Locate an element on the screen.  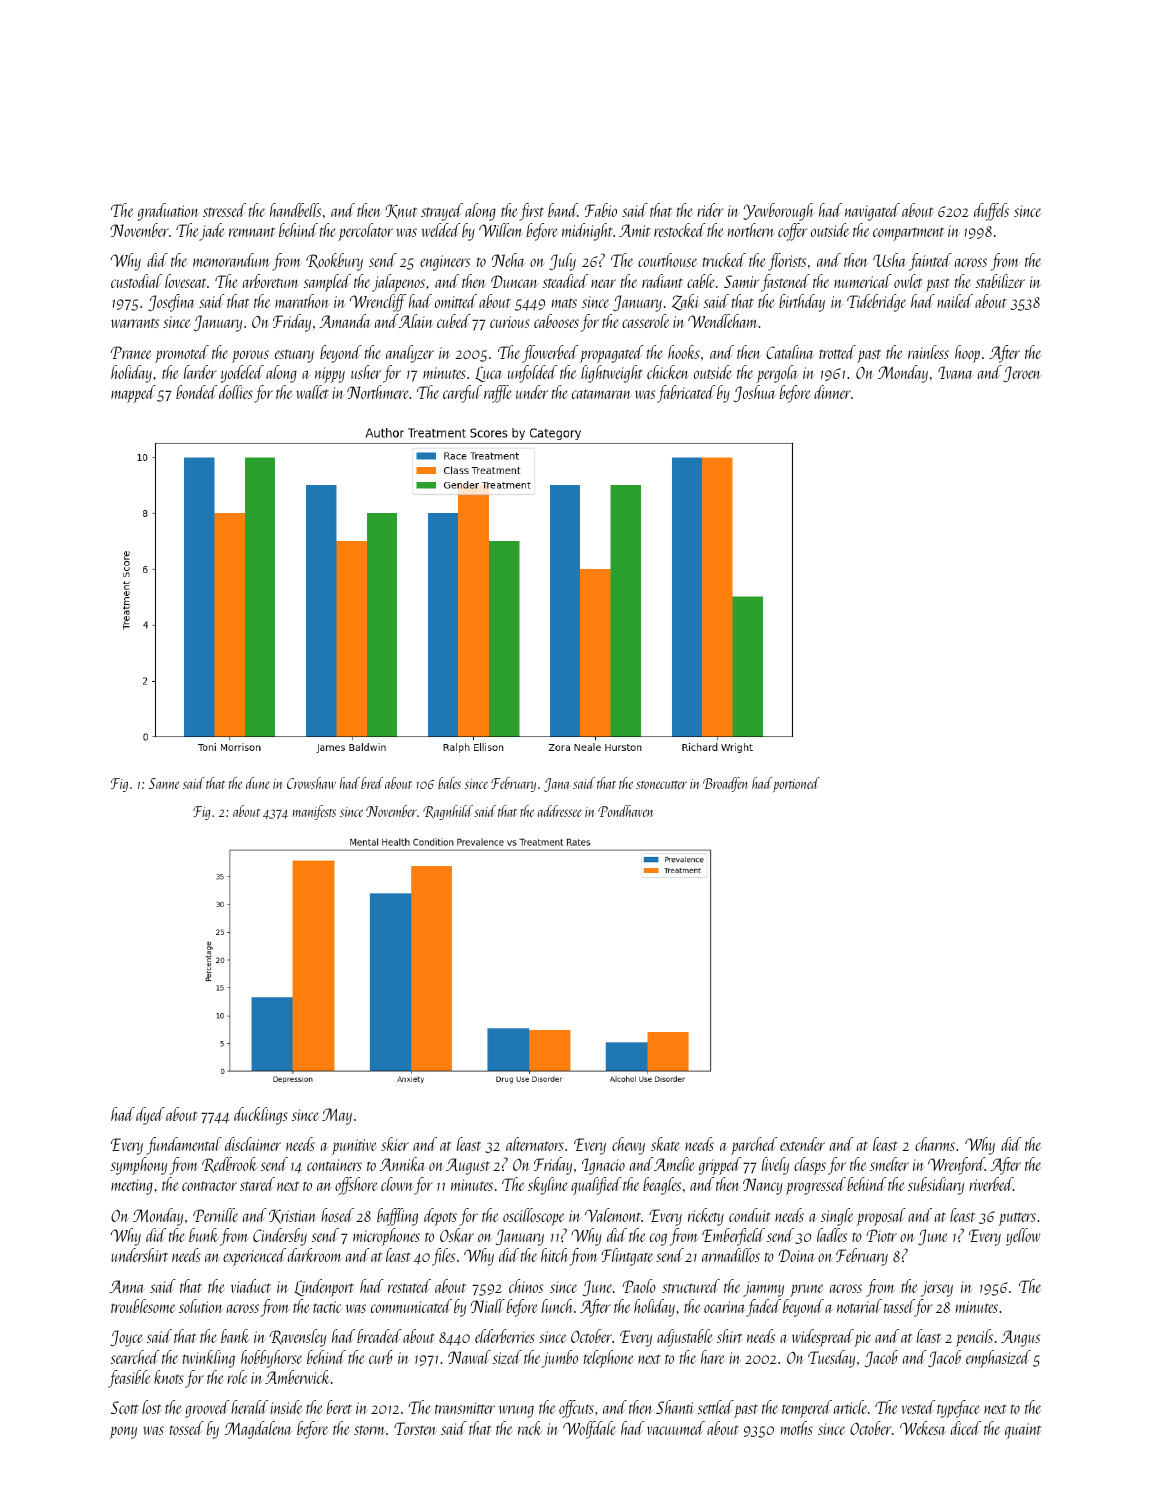
portioned is located at coordinates (796, 784).
